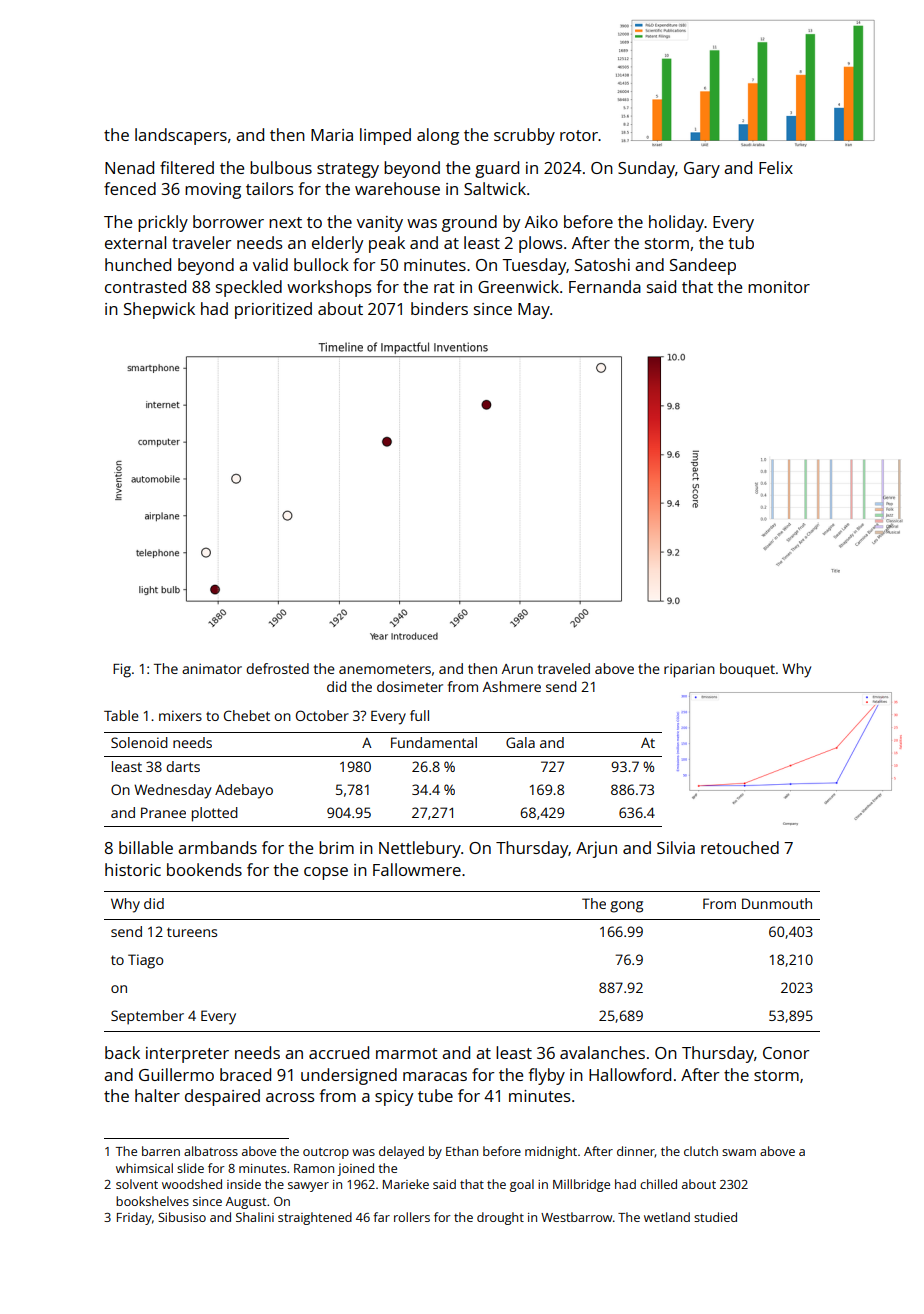 The image size is (924, 1314). I want to click on braced, so click(245, 1074).
